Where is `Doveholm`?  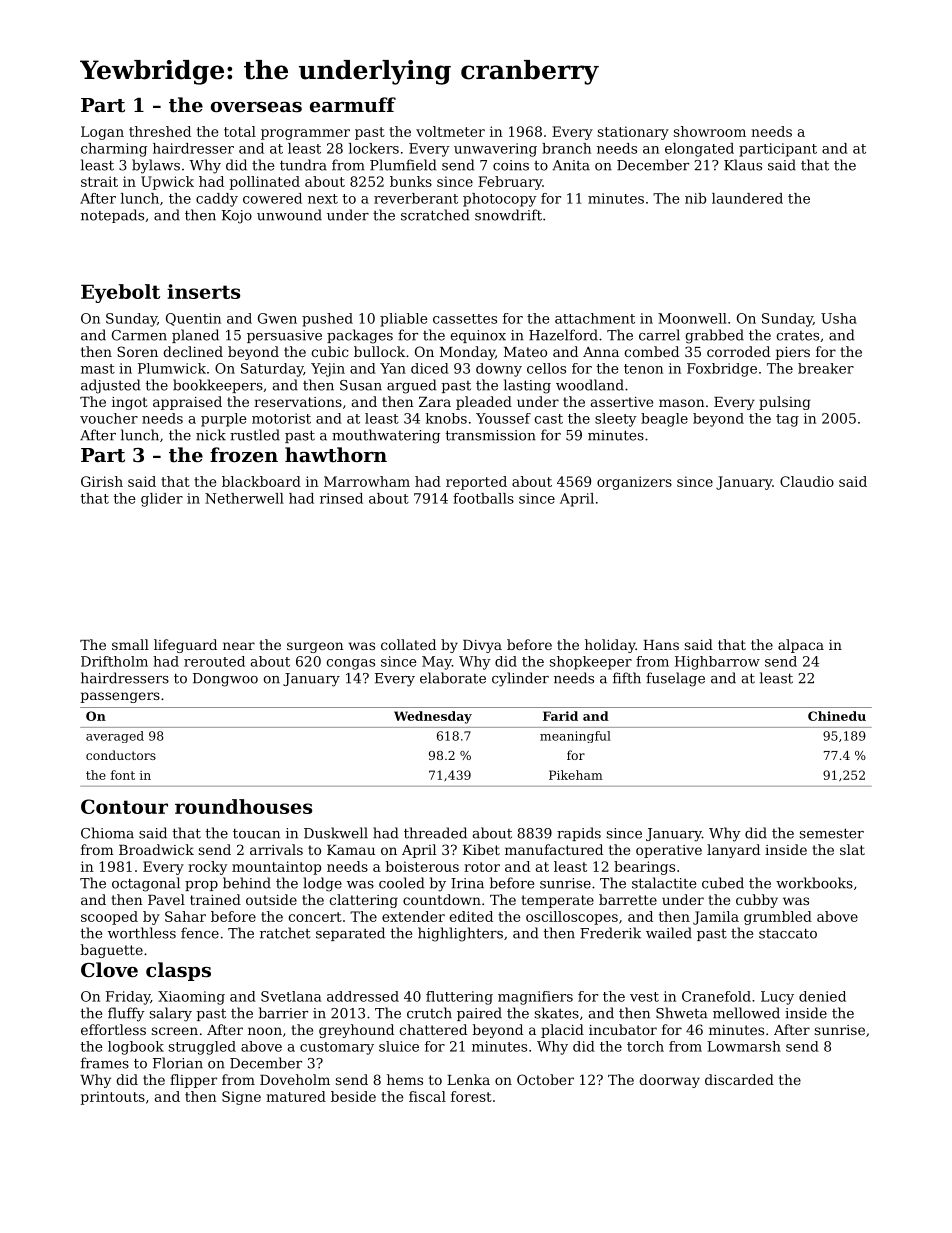 Doveholm is located at coordinates (295, 1079).
